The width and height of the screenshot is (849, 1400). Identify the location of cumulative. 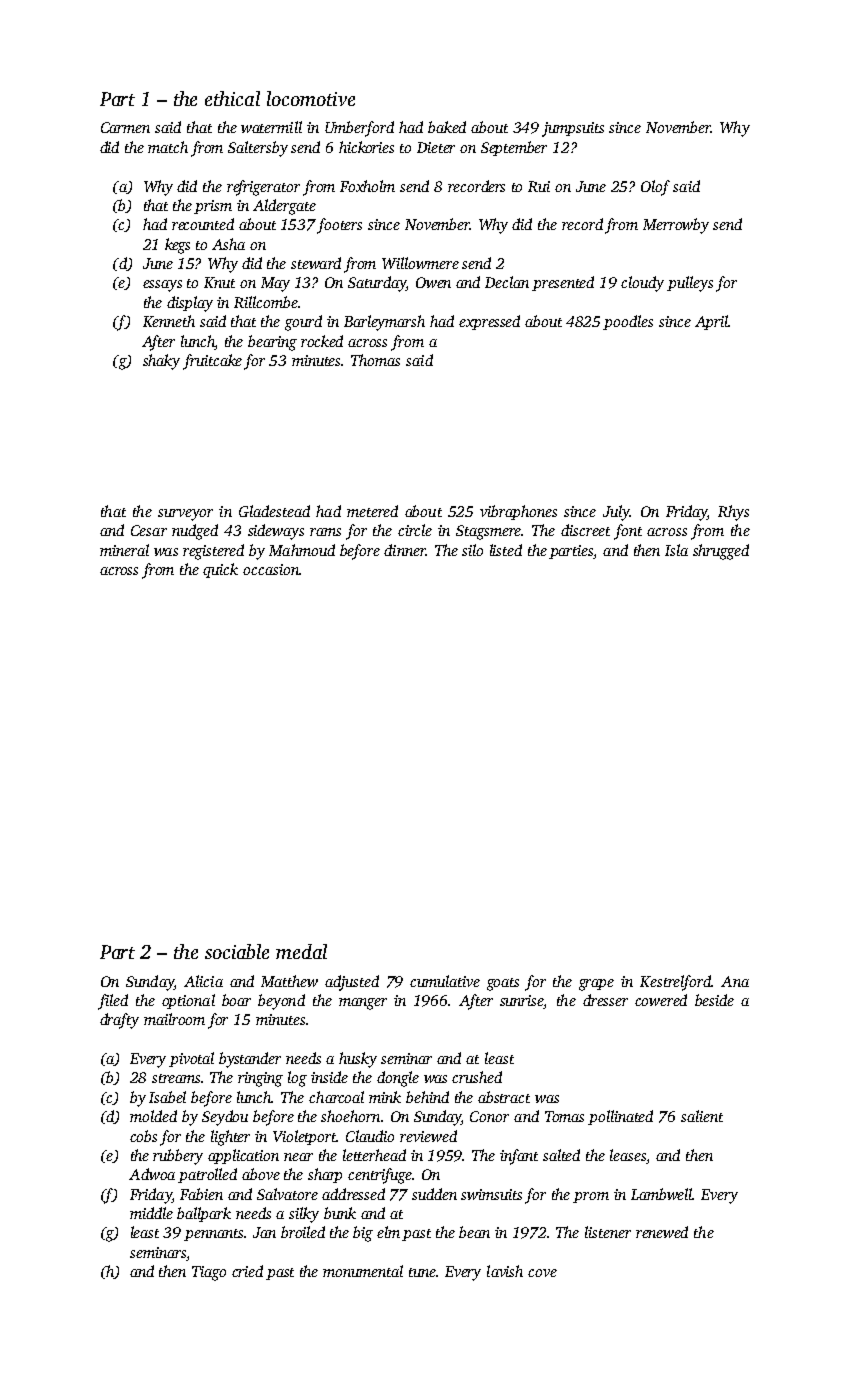
(445, 981).
